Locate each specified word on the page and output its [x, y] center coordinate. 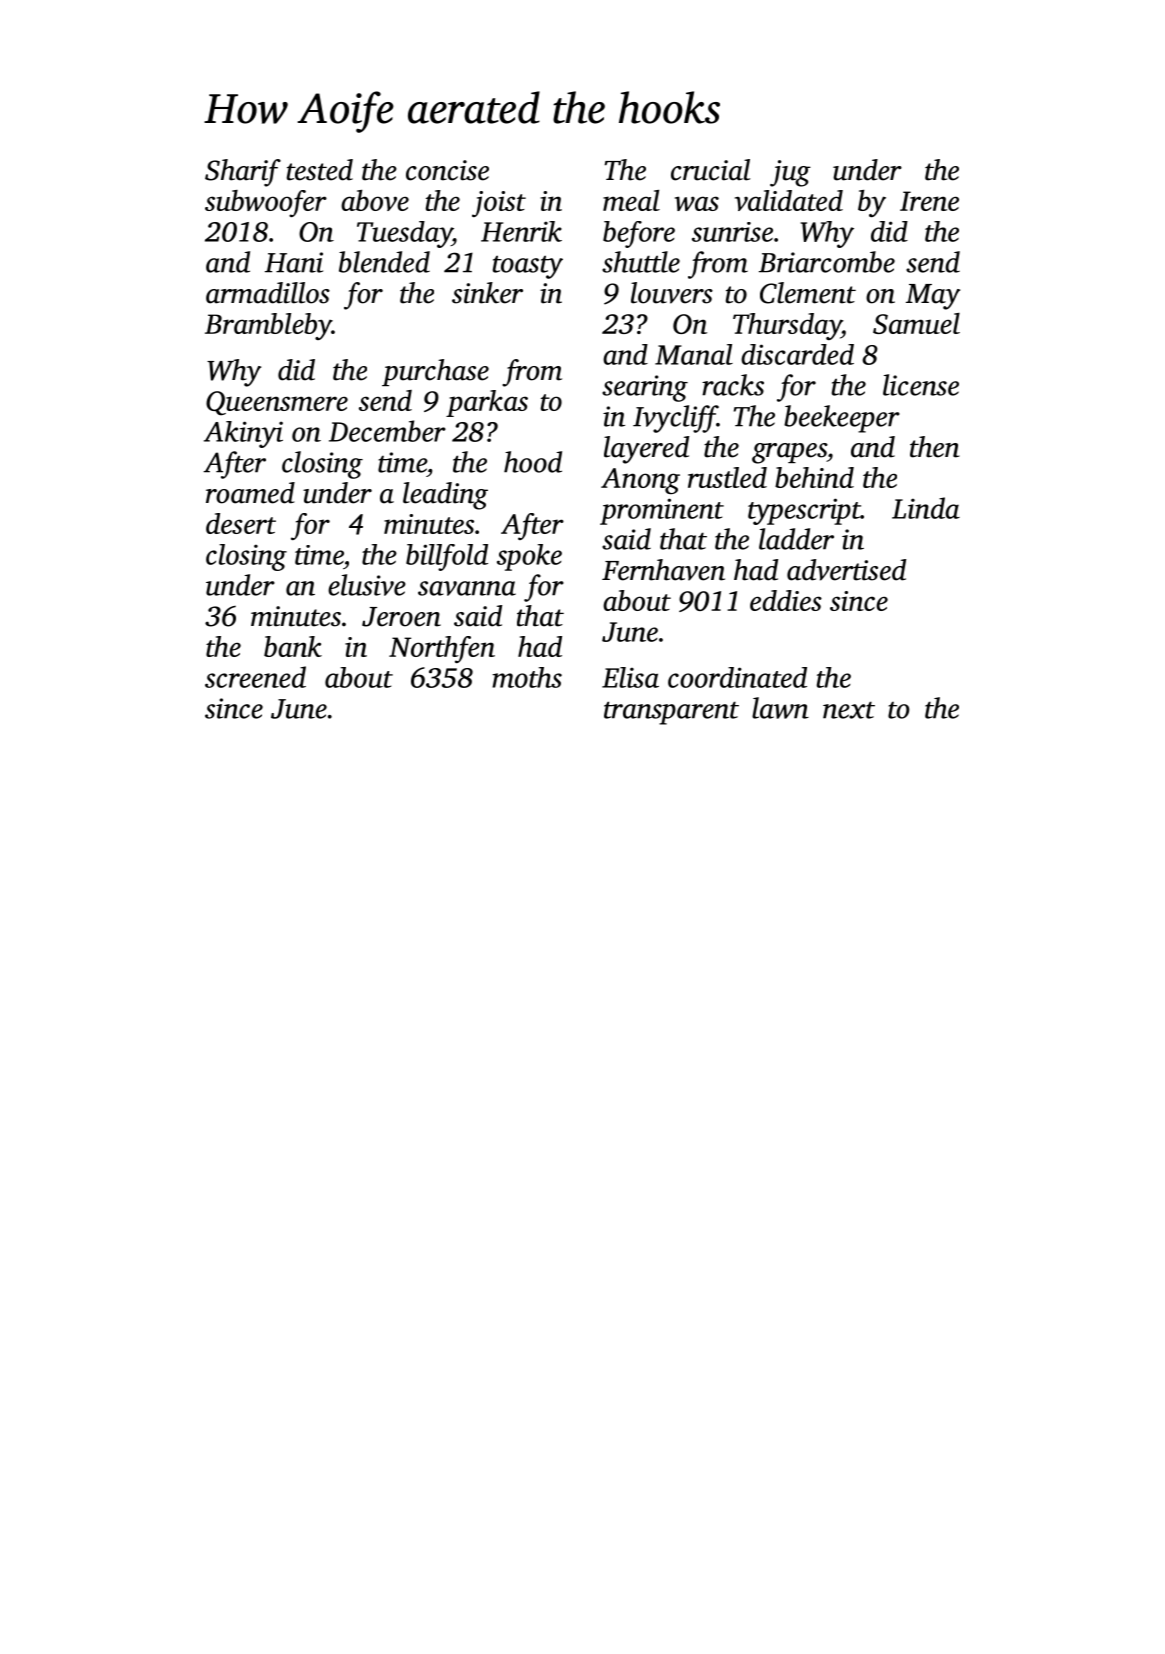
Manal [694, 354]
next [849, 710]
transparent [671, 713]
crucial [710, 170]
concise [447, 170]
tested [320, 170]
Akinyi [243, 434]
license [921, 385]
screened [255, 677]
